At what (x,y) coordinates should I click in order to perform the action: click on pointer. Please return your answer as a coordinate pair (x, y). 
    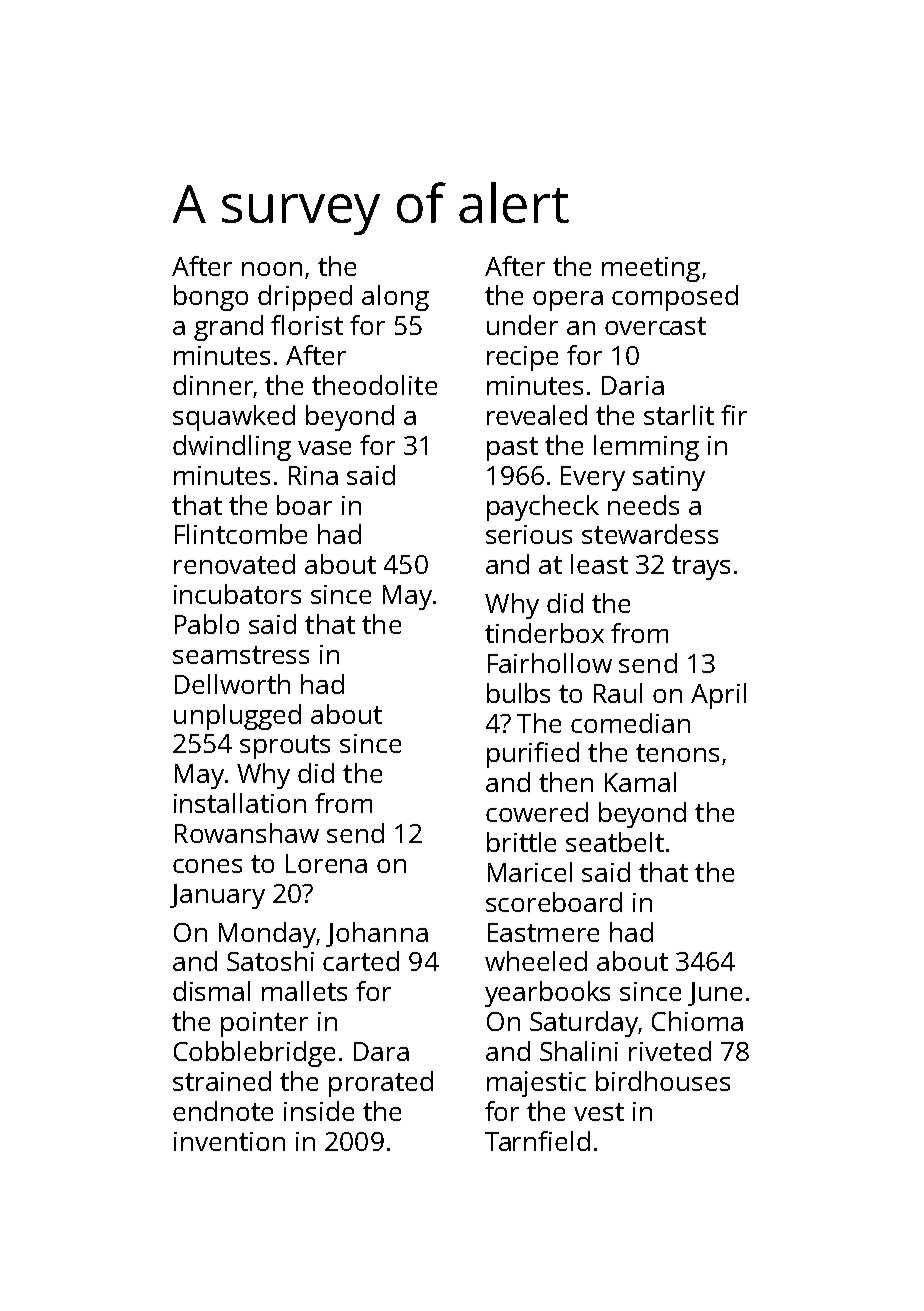
    Looking at the image, I should click on (264, 1024).
